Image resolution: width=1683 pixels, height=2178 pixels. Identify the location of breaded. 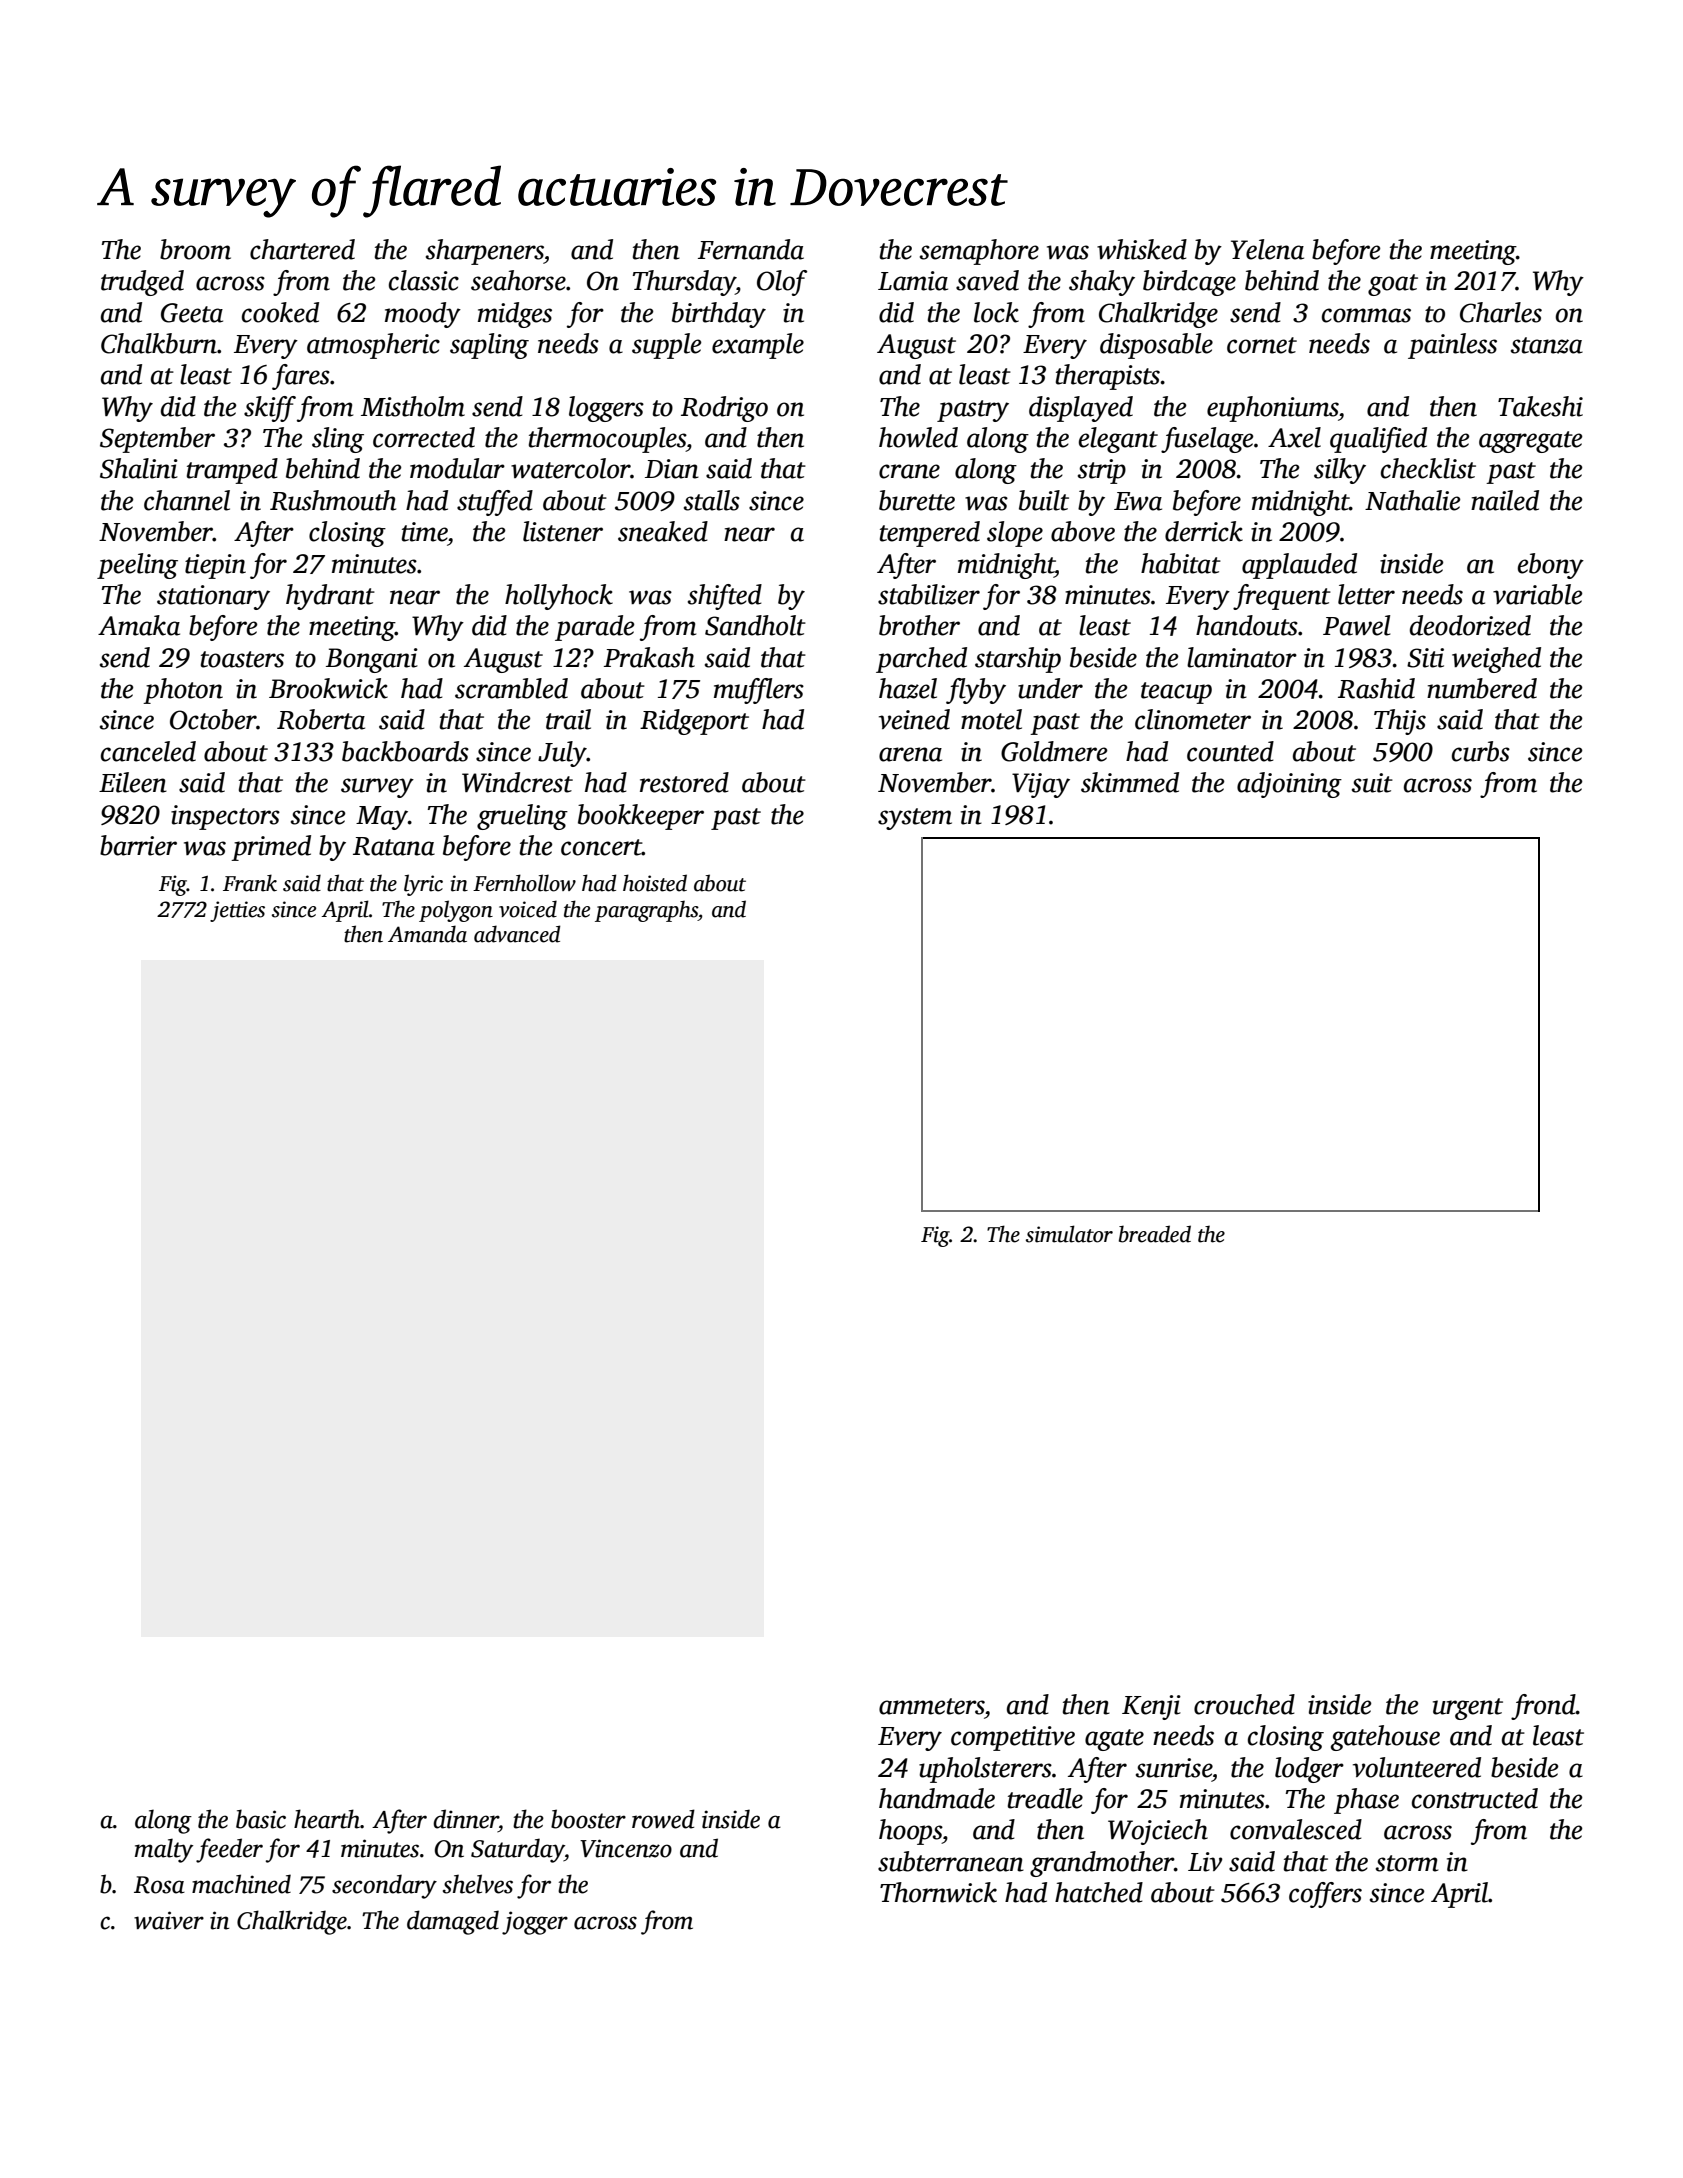
(1155, 1234).
